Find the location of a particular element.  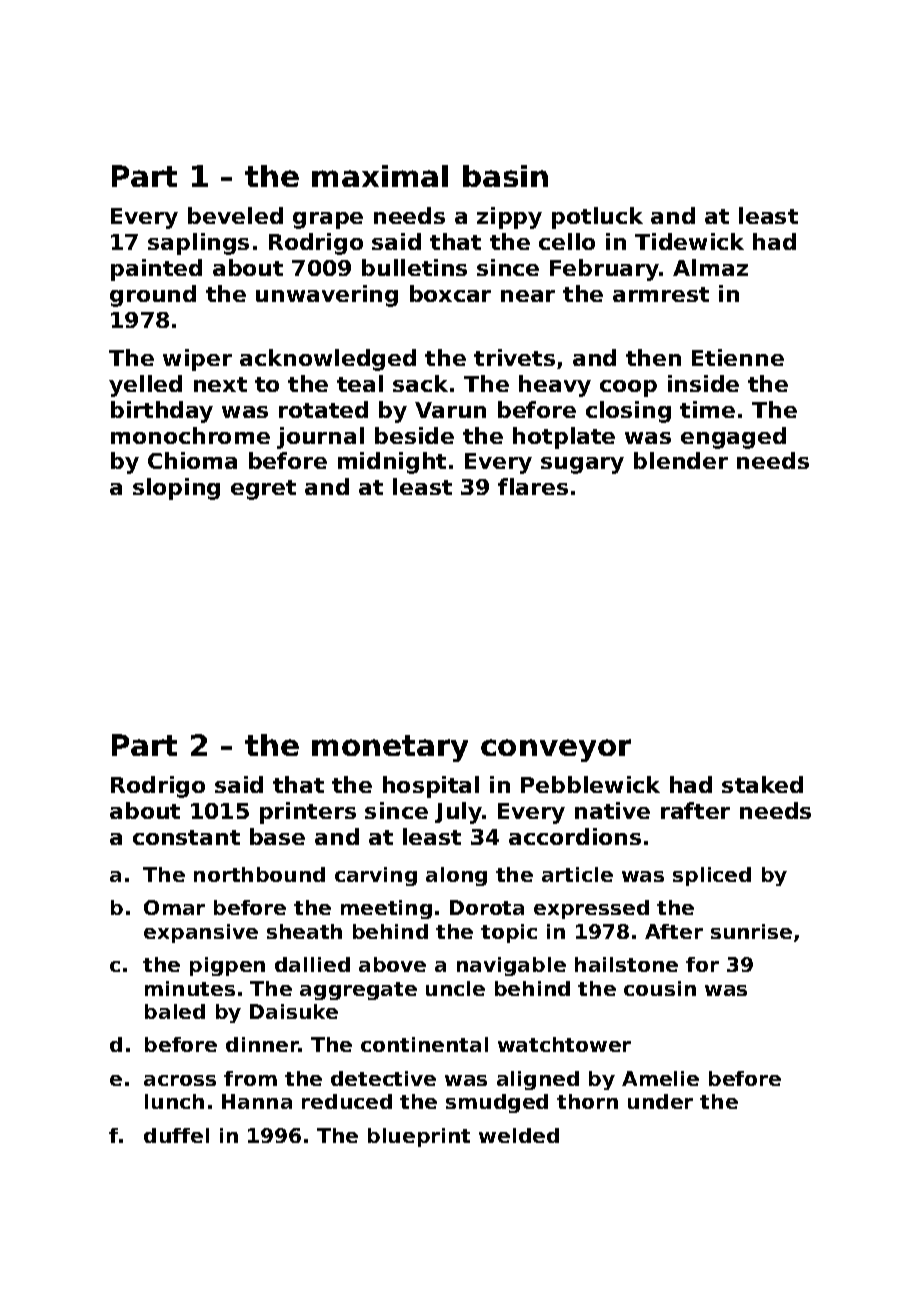

across is located at coordinates (180, 1080).
